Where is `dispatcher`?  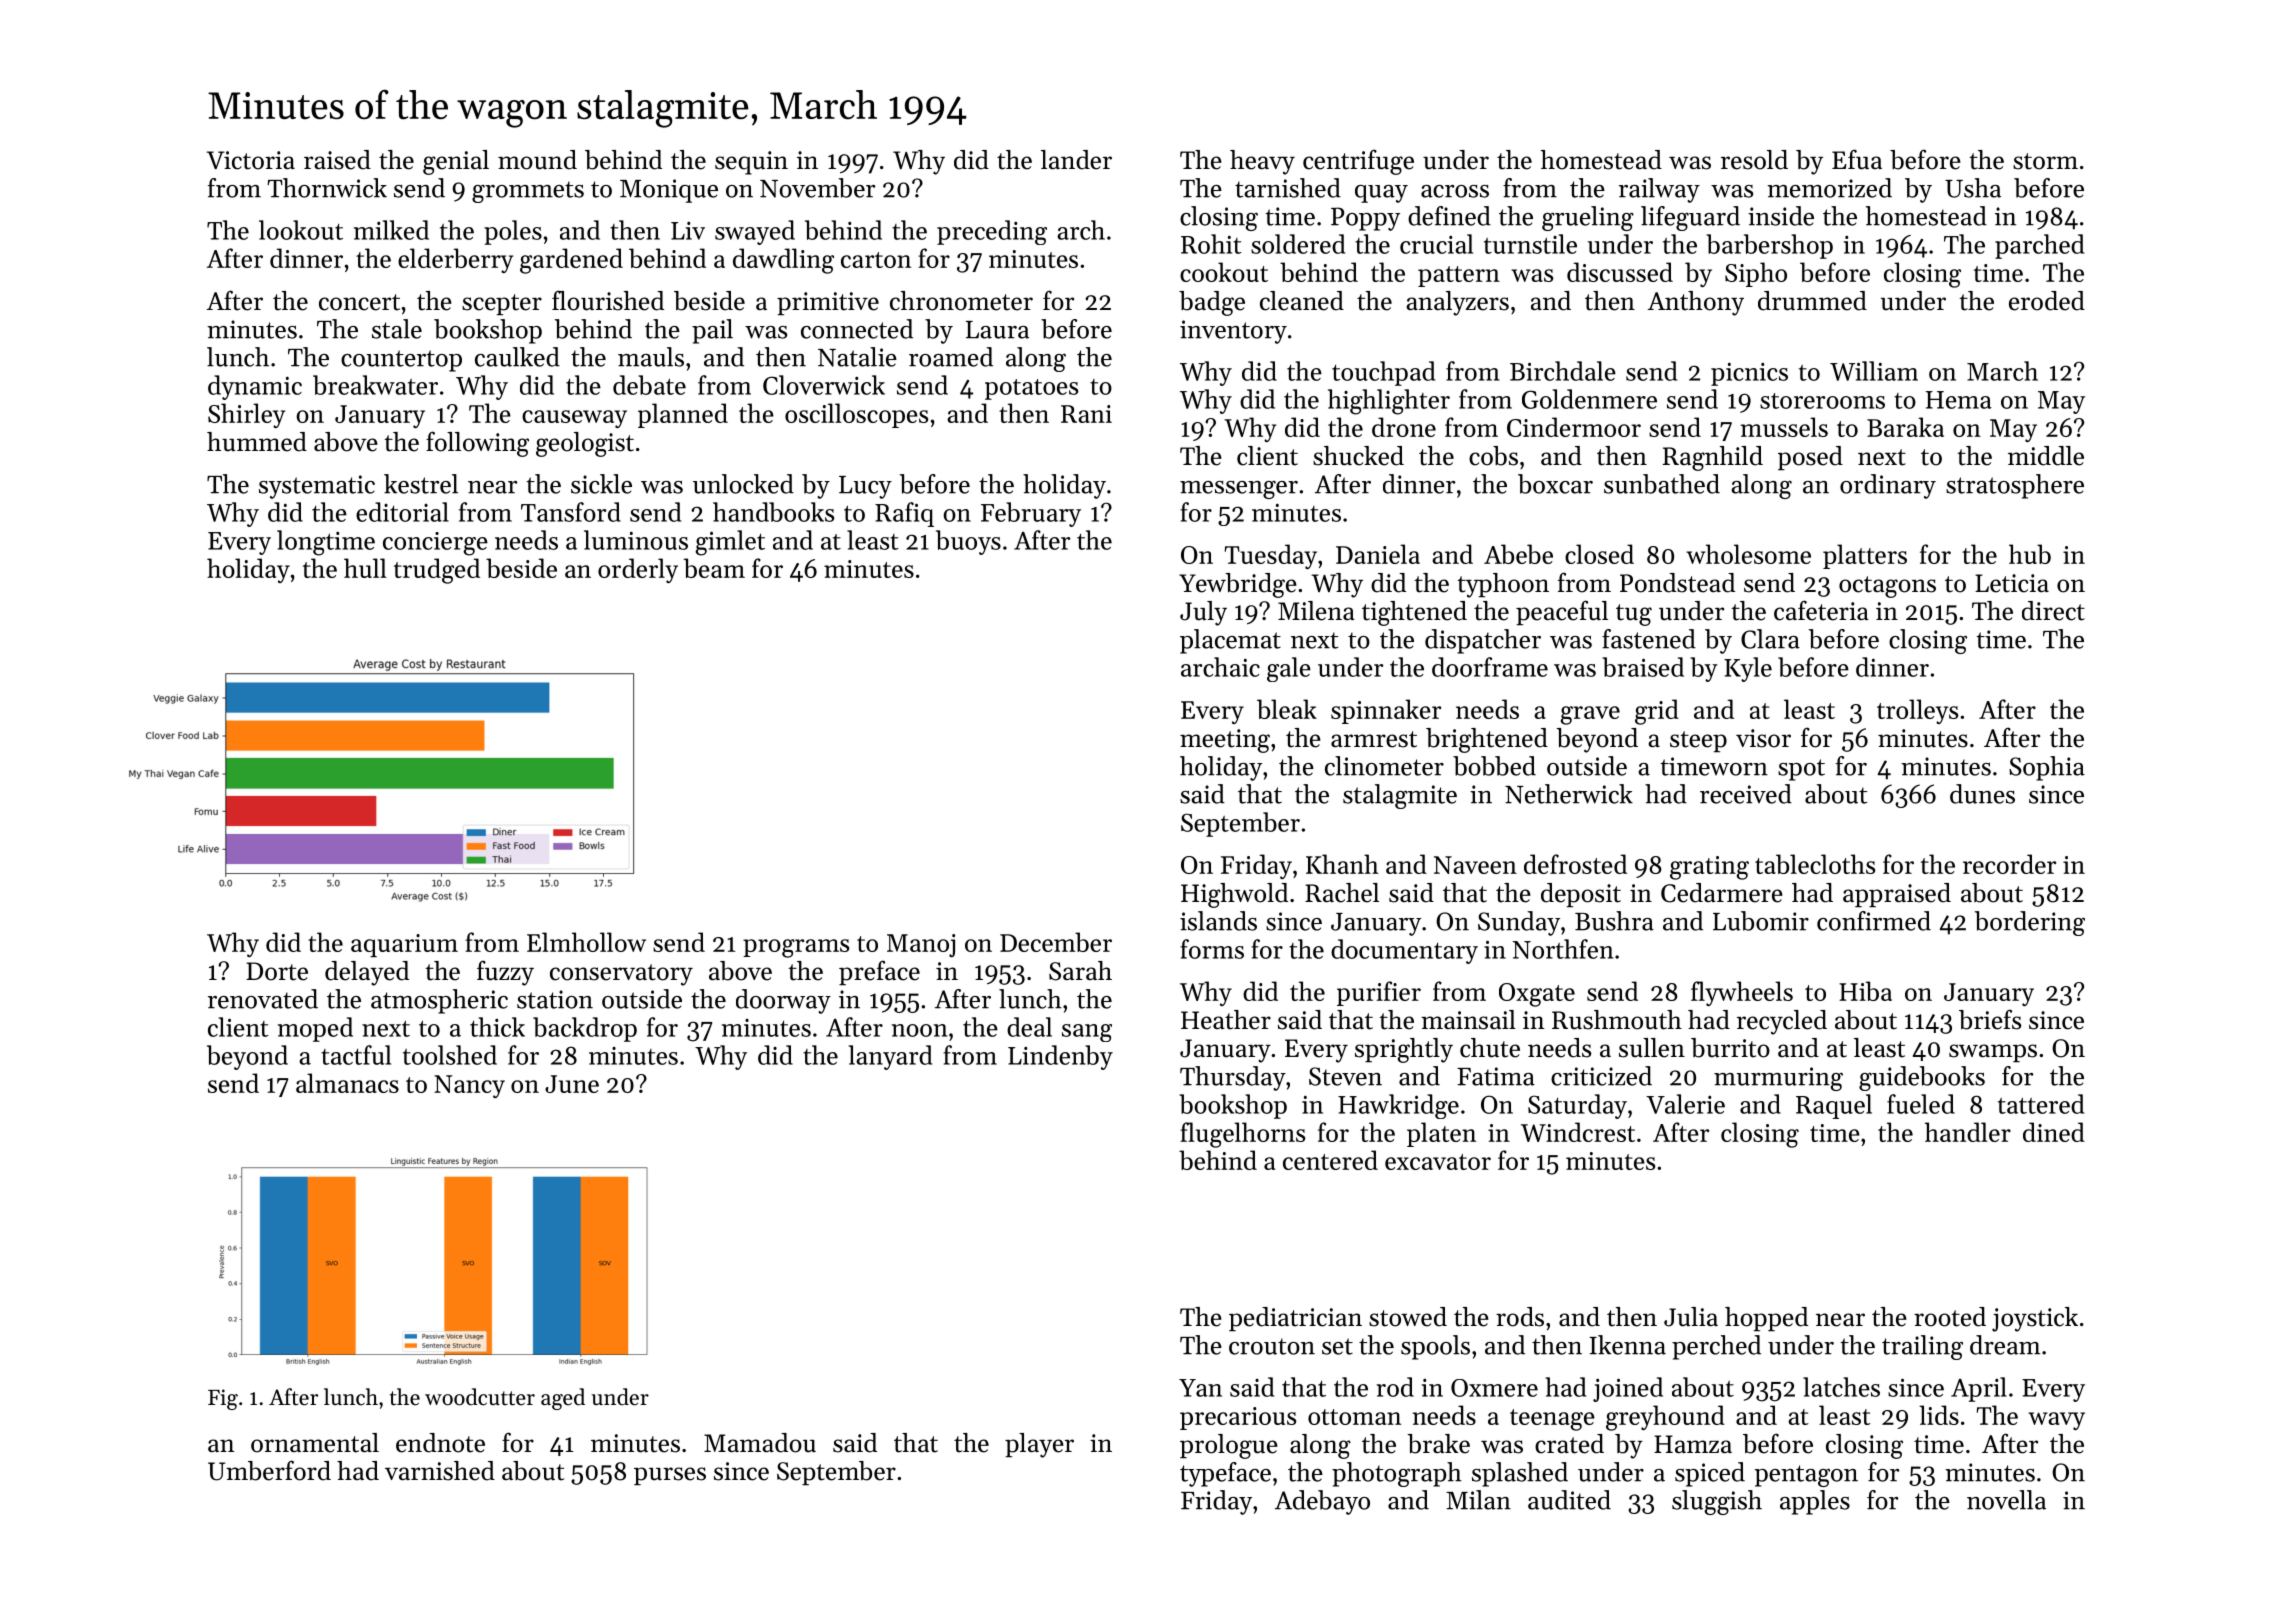
dispatcher is located at coordinates (1483, 641).
